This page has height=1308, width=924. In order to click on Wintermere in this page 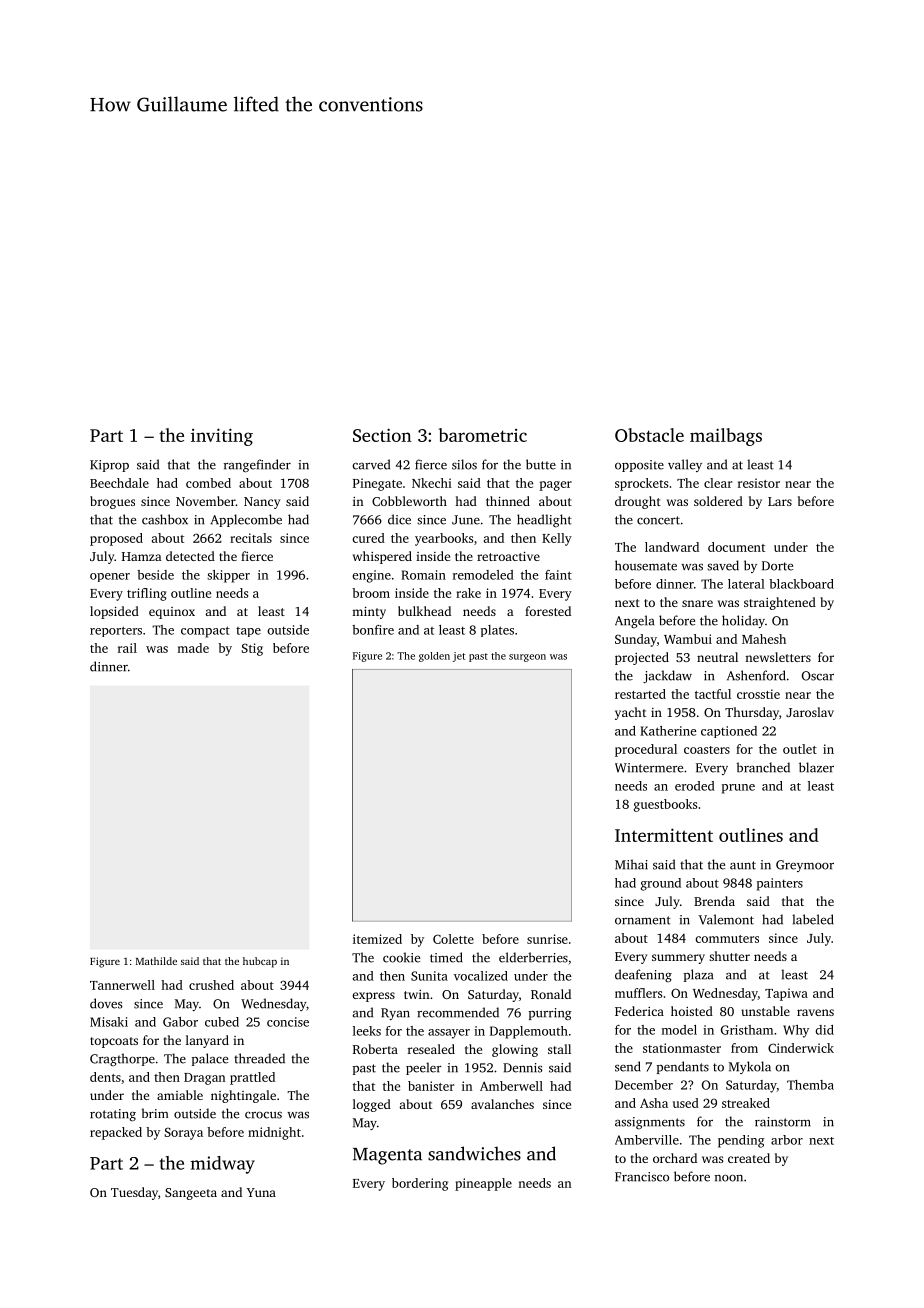, I will do `click(649, 768)`.
